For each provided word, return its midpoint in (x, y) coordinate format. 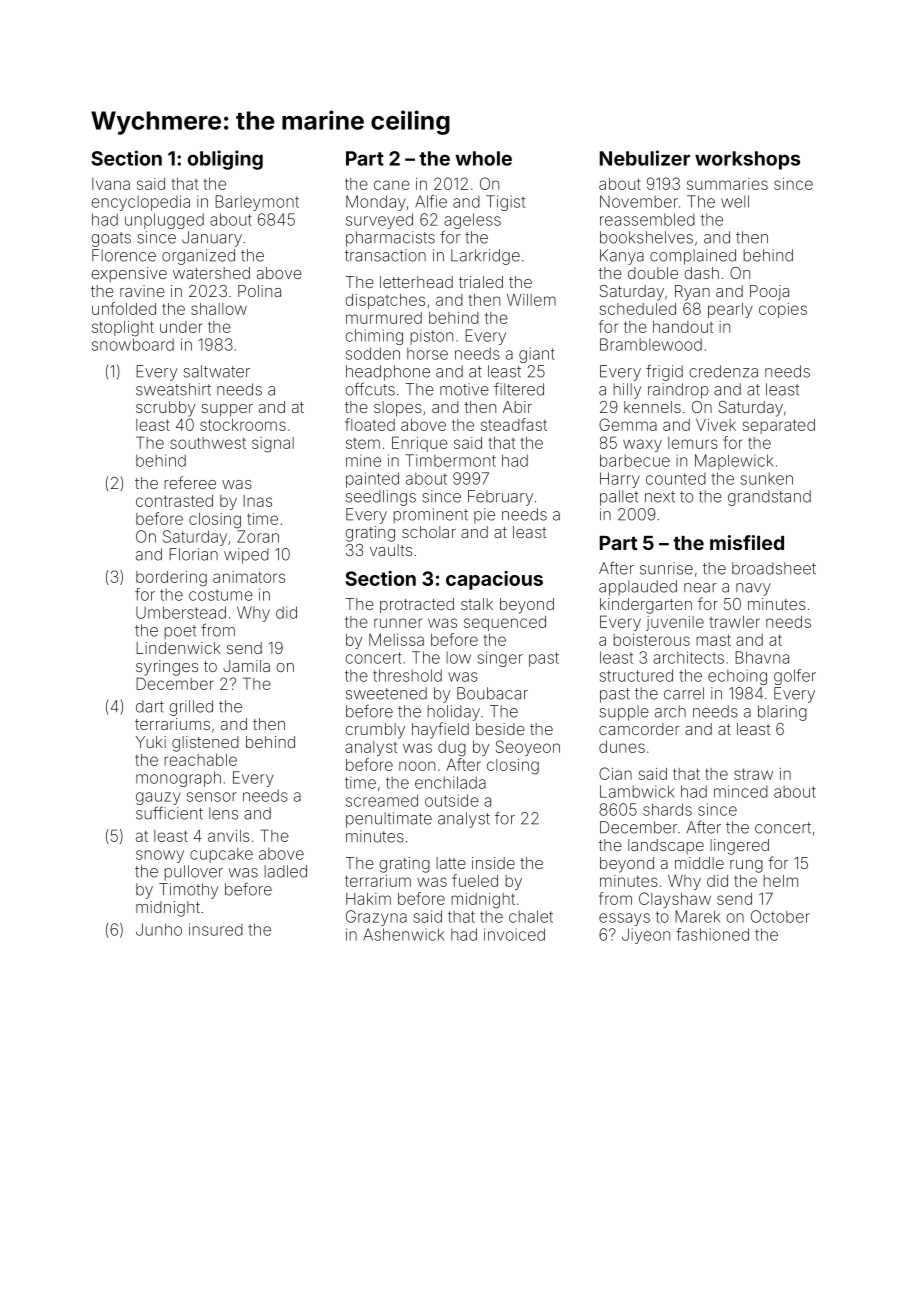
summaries (727, 184)
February (500, 498)
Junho (159, 929)
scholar (429, 532)
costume (221, 595)
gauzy (158, 798)
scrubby (165, 409)
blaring (782, 713)
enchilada (450, 782)
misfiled (747, 542)
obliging (225, 160)
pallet (619, 498)
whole (483, 158)
